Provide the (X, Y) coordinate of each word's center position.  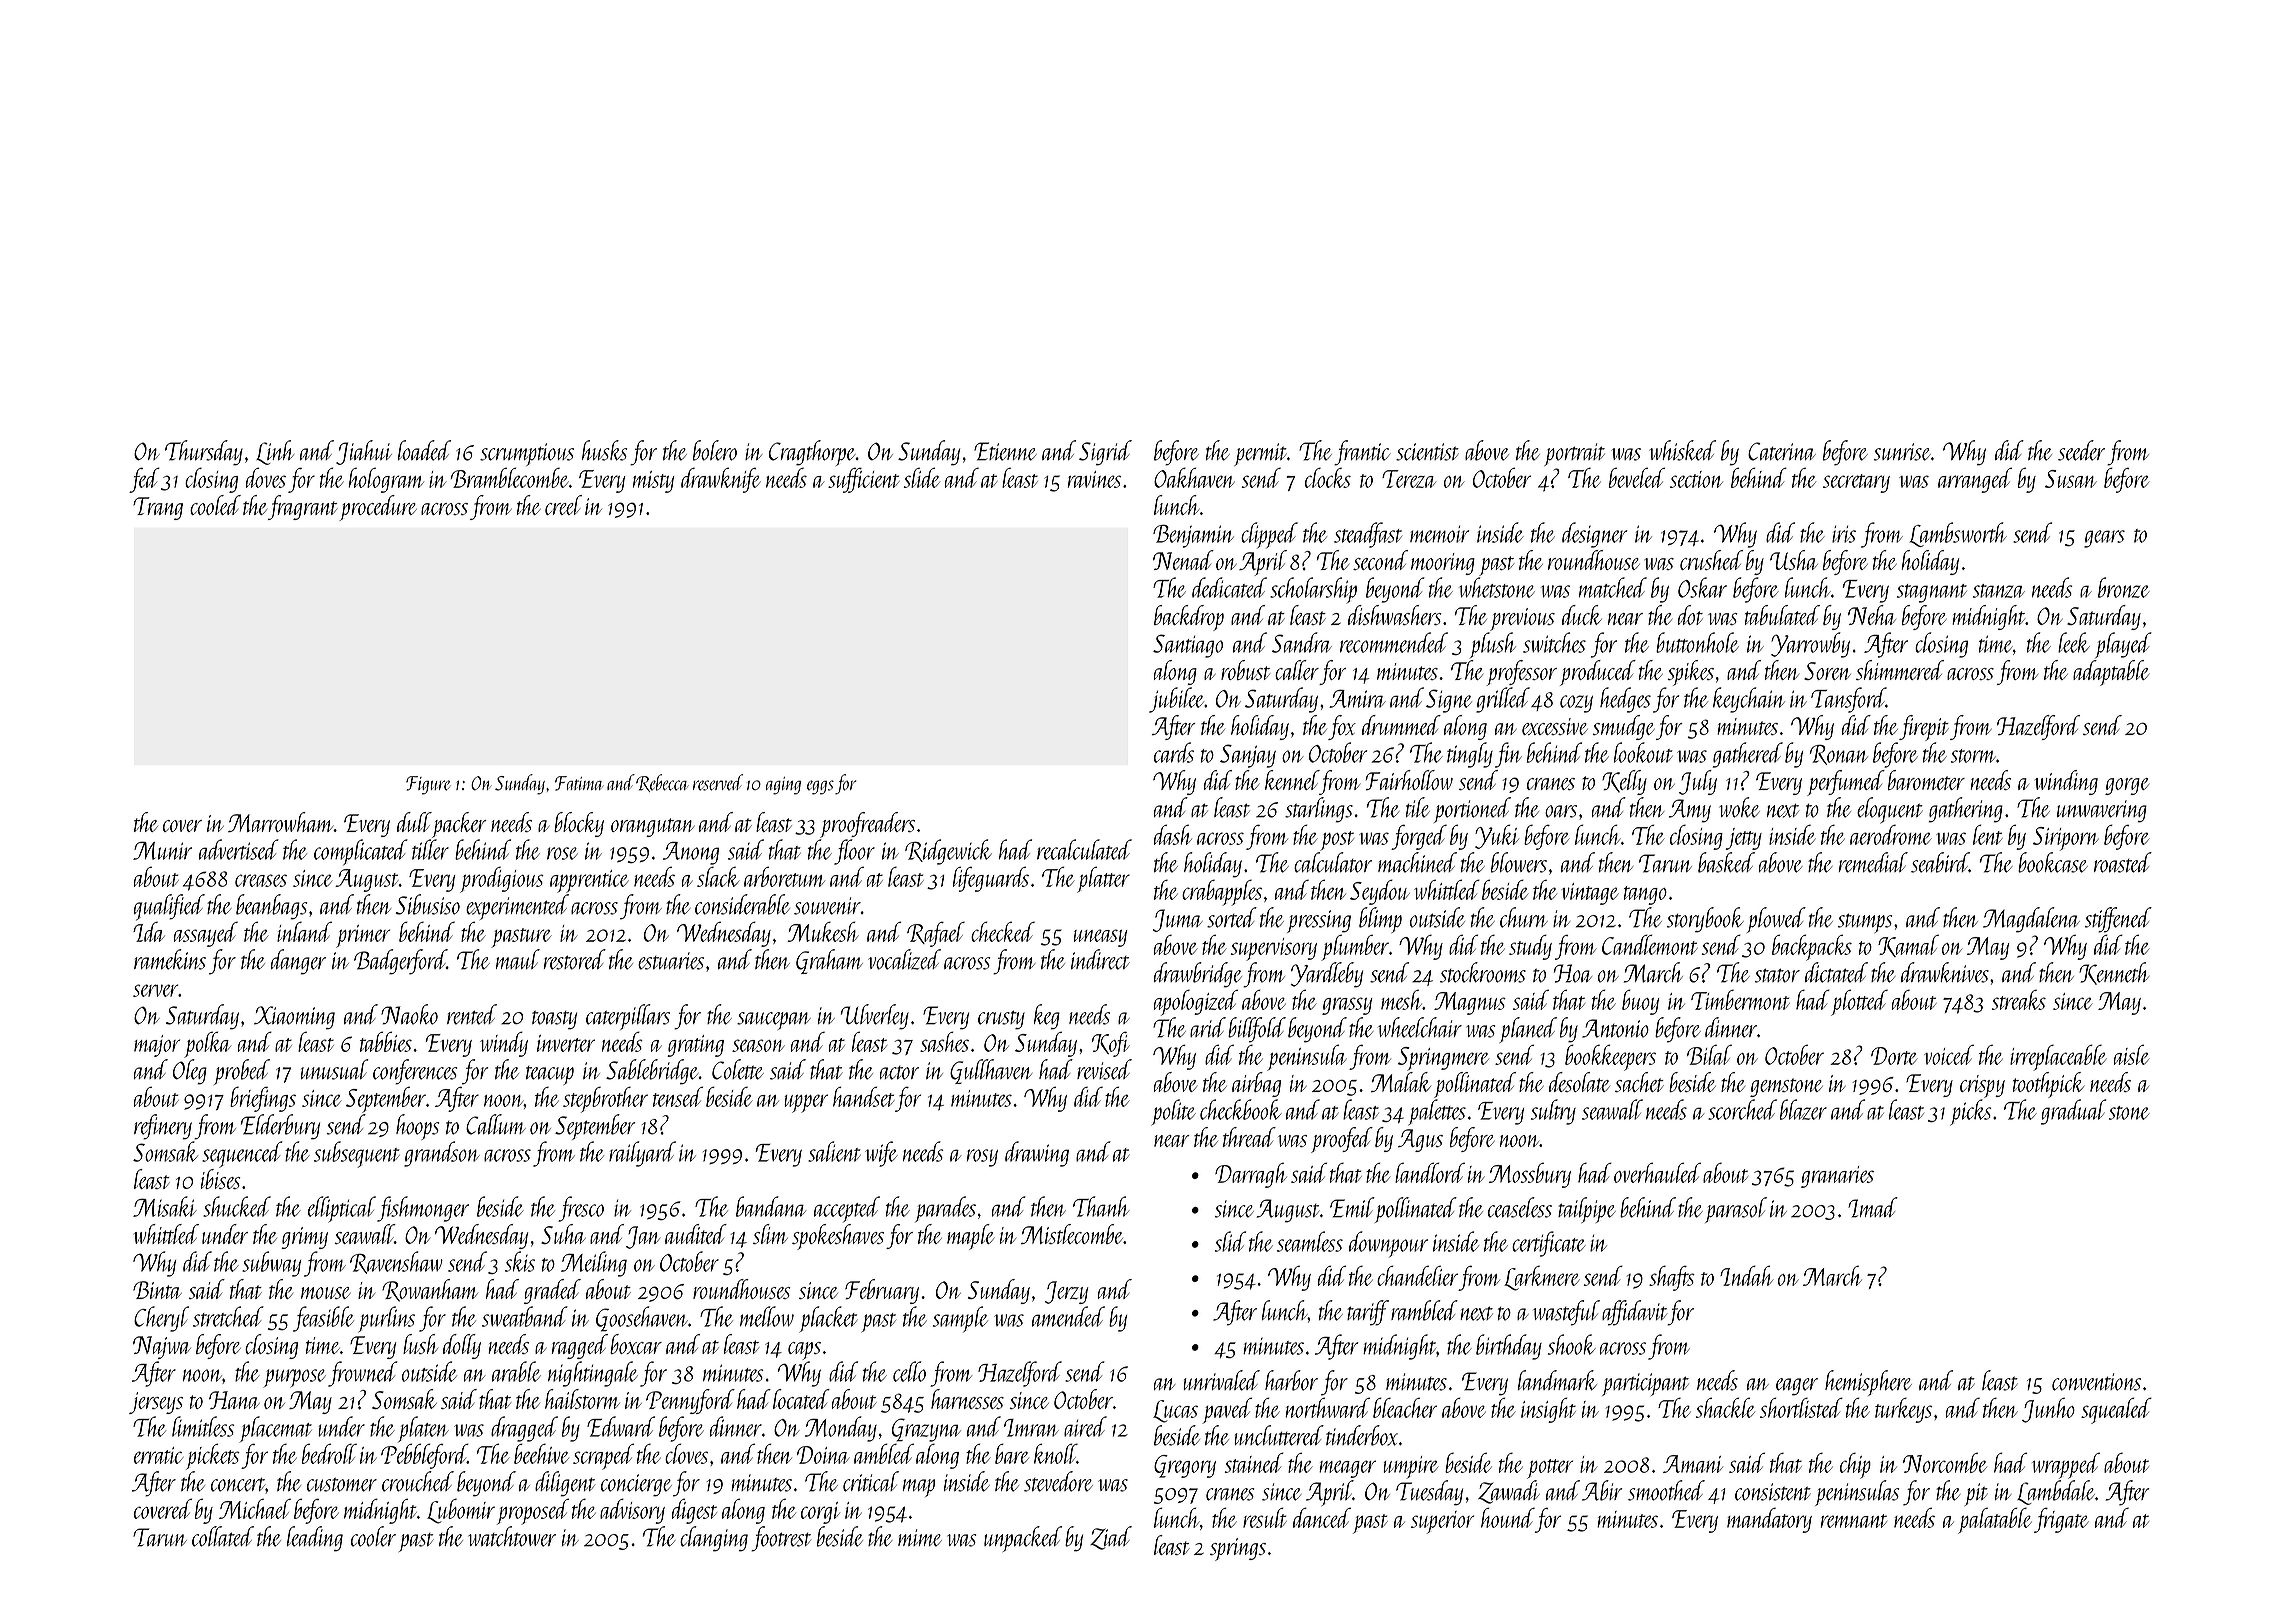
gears (2104, 539)
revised (1104, 1069)
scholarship (1313, 590)
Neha (1872, 615)
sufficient (864, 480)
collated (223, 1536)
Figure (428, 785)
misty (653, 482)
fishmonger (423, 1209)
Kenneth (2114, 973)
